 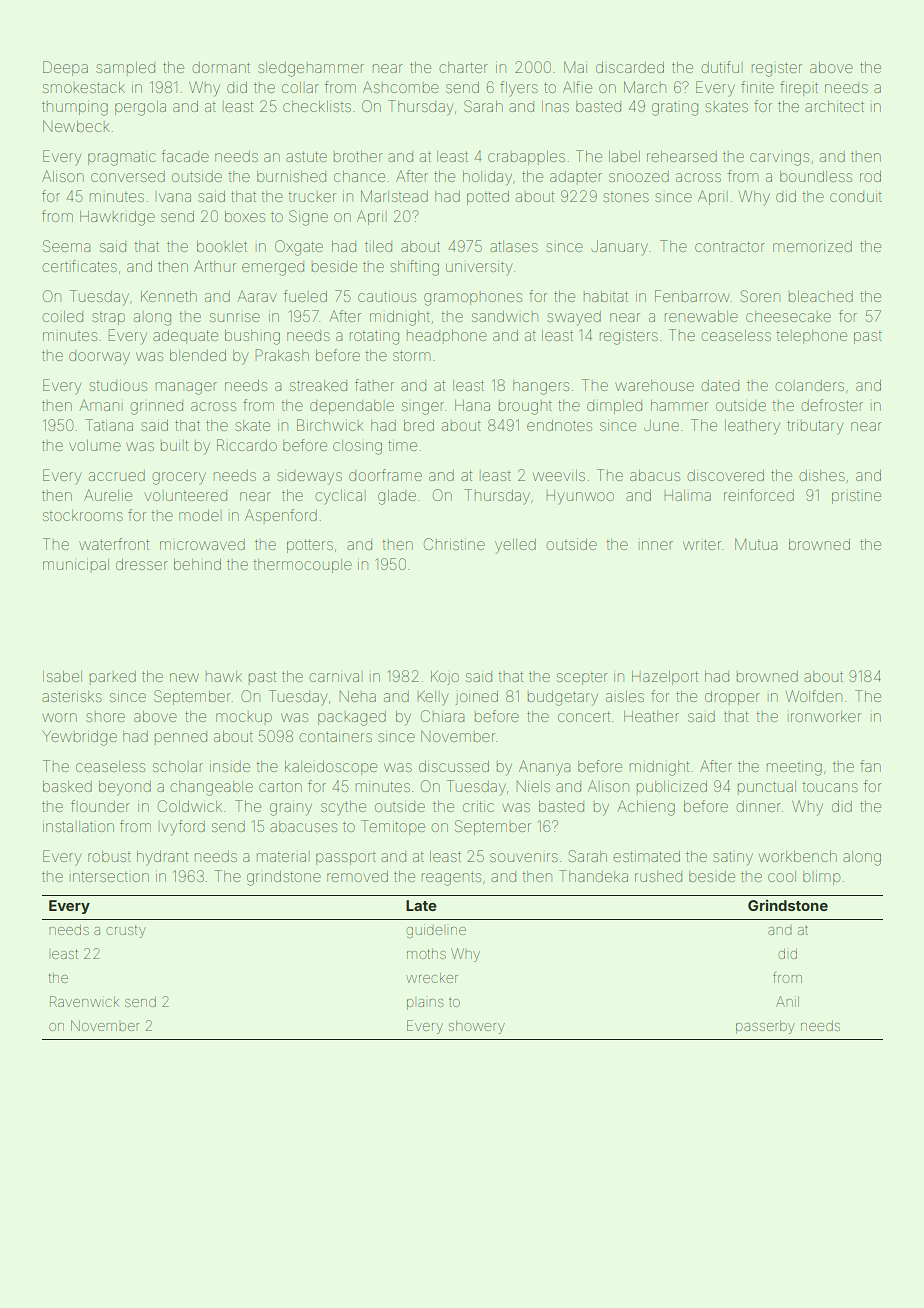 What do you see at coordinates (812, 246) in the screenshot?
I see `memorized` at bounding box center [812, 246].
